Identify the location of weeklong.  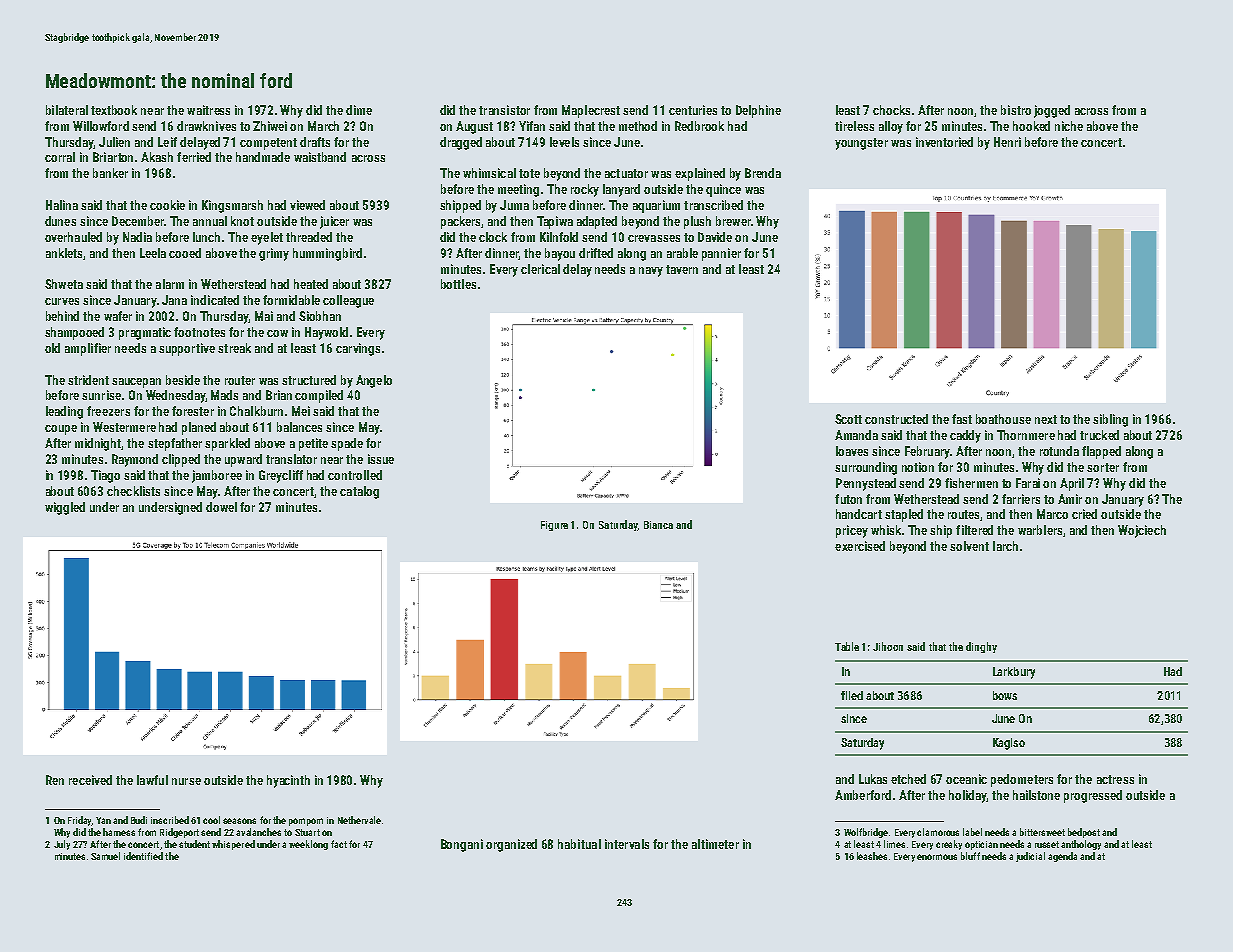
(308, 845).
